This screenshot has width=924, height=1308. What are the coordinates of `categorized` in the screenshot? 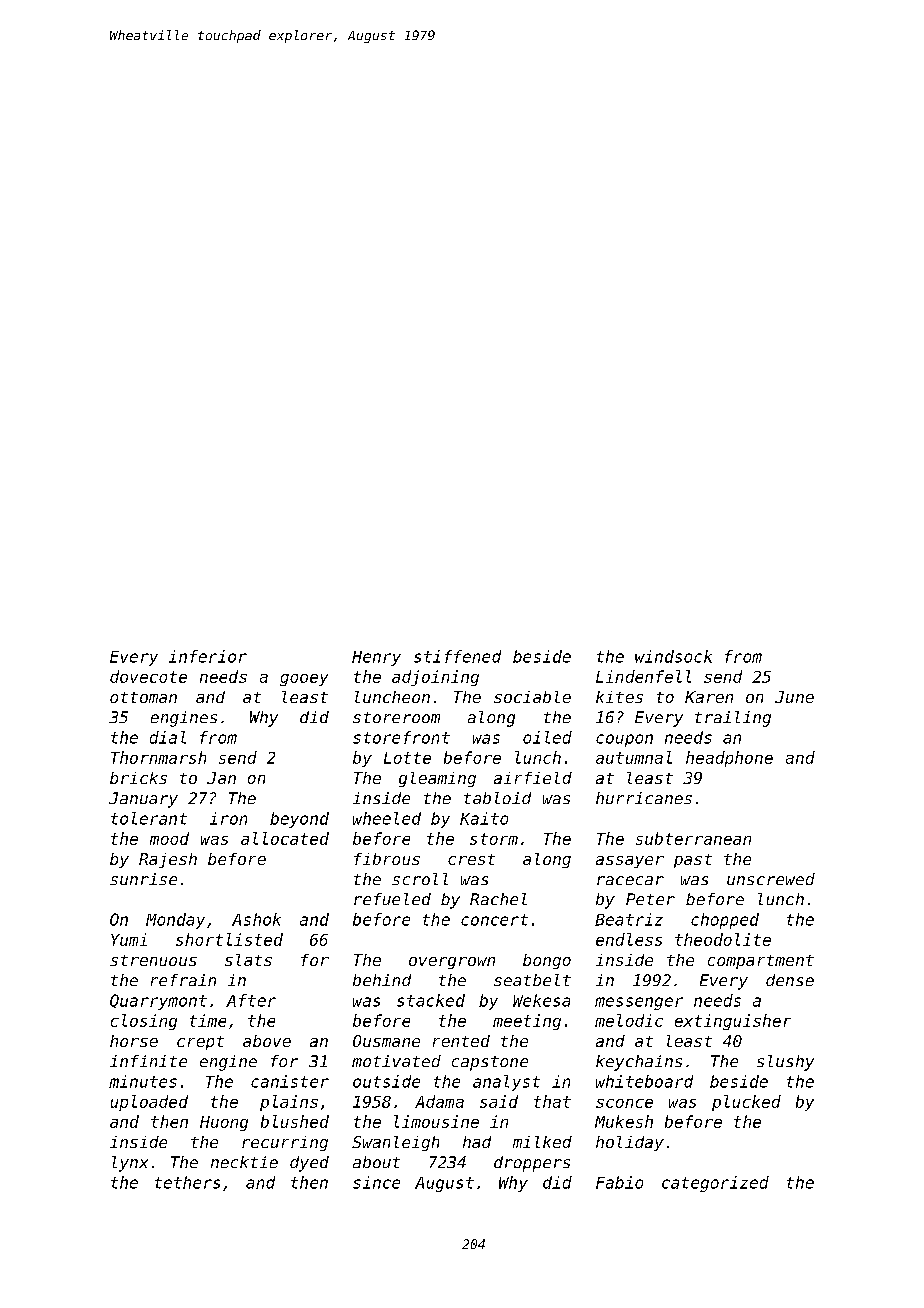 It's located at (715, 1184).
